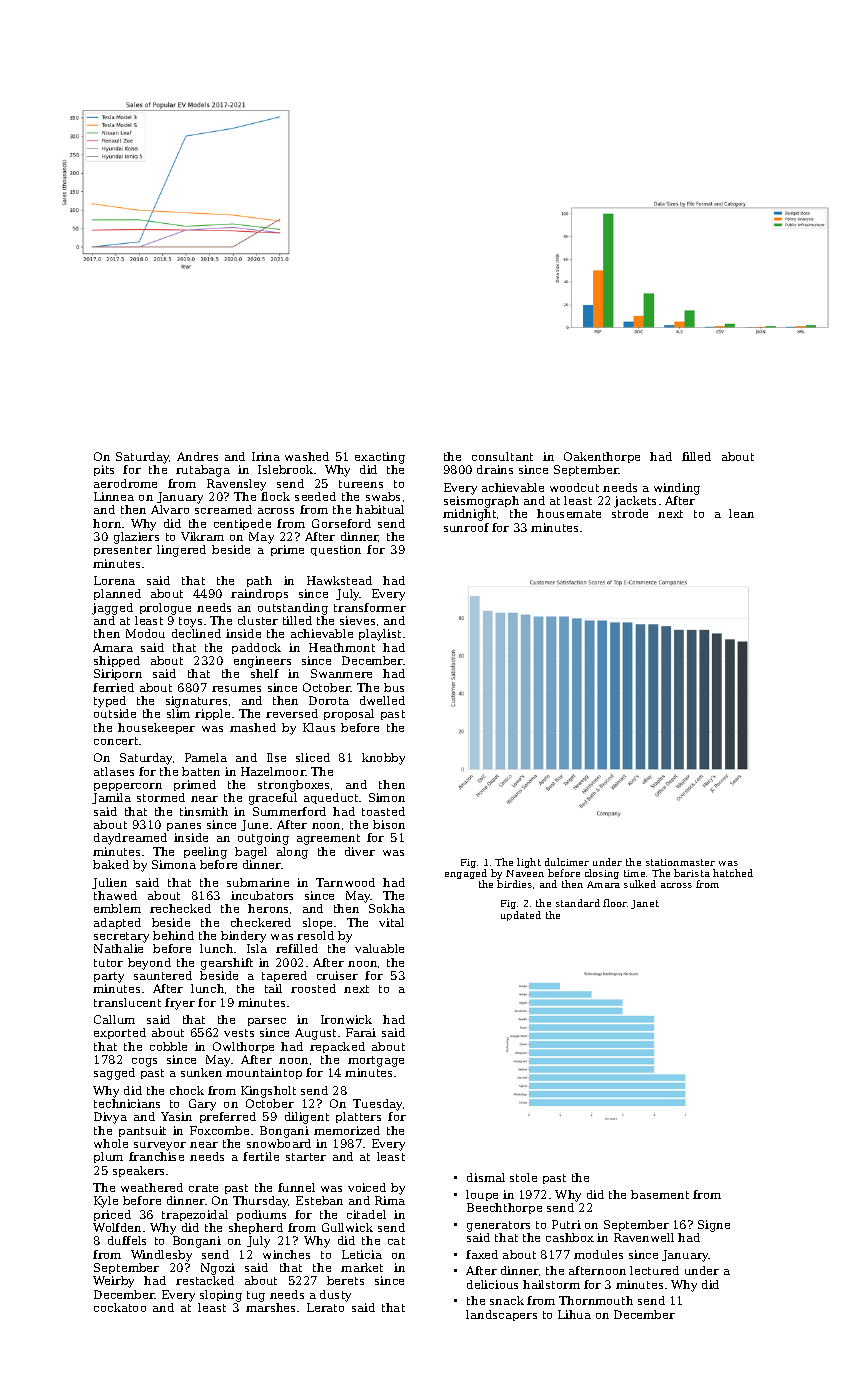  What do you see at coordinates (660, 1194) in the screenshot?
I see `basement` at bounding box center [660, 1194].
